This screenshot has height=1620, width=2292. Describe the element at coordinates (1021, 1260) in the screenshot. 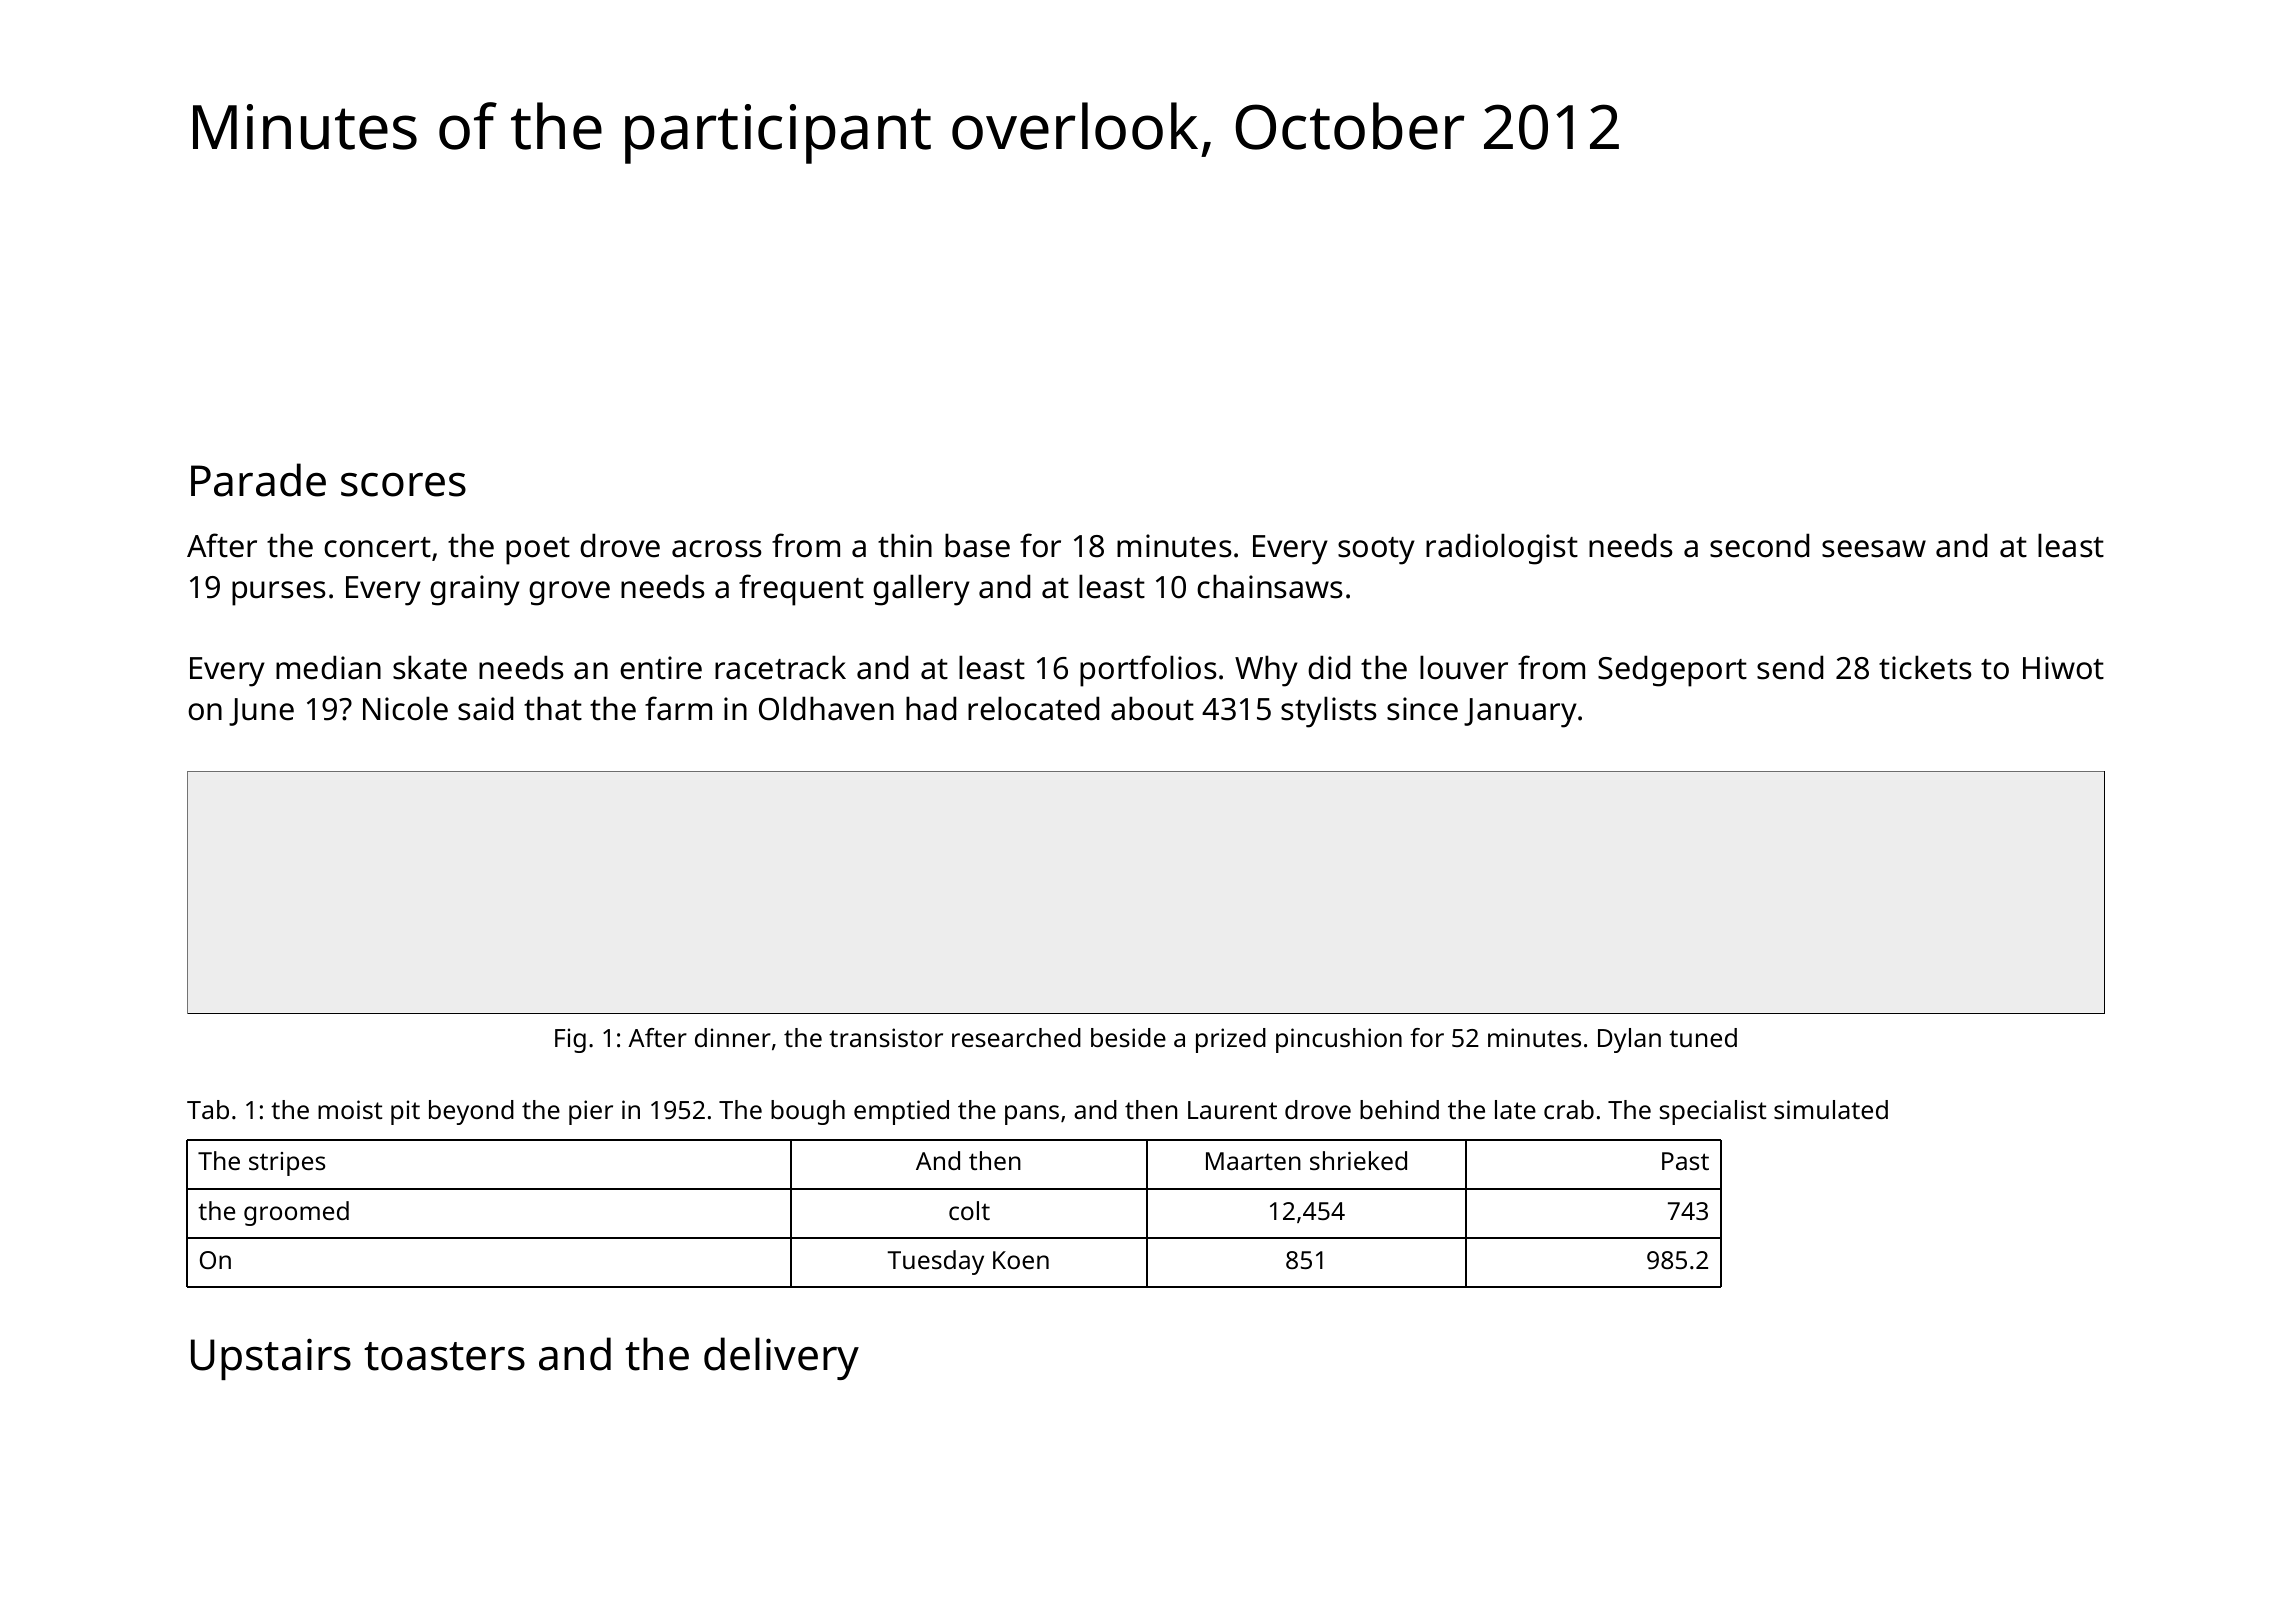

I see `Koen` at that location.
